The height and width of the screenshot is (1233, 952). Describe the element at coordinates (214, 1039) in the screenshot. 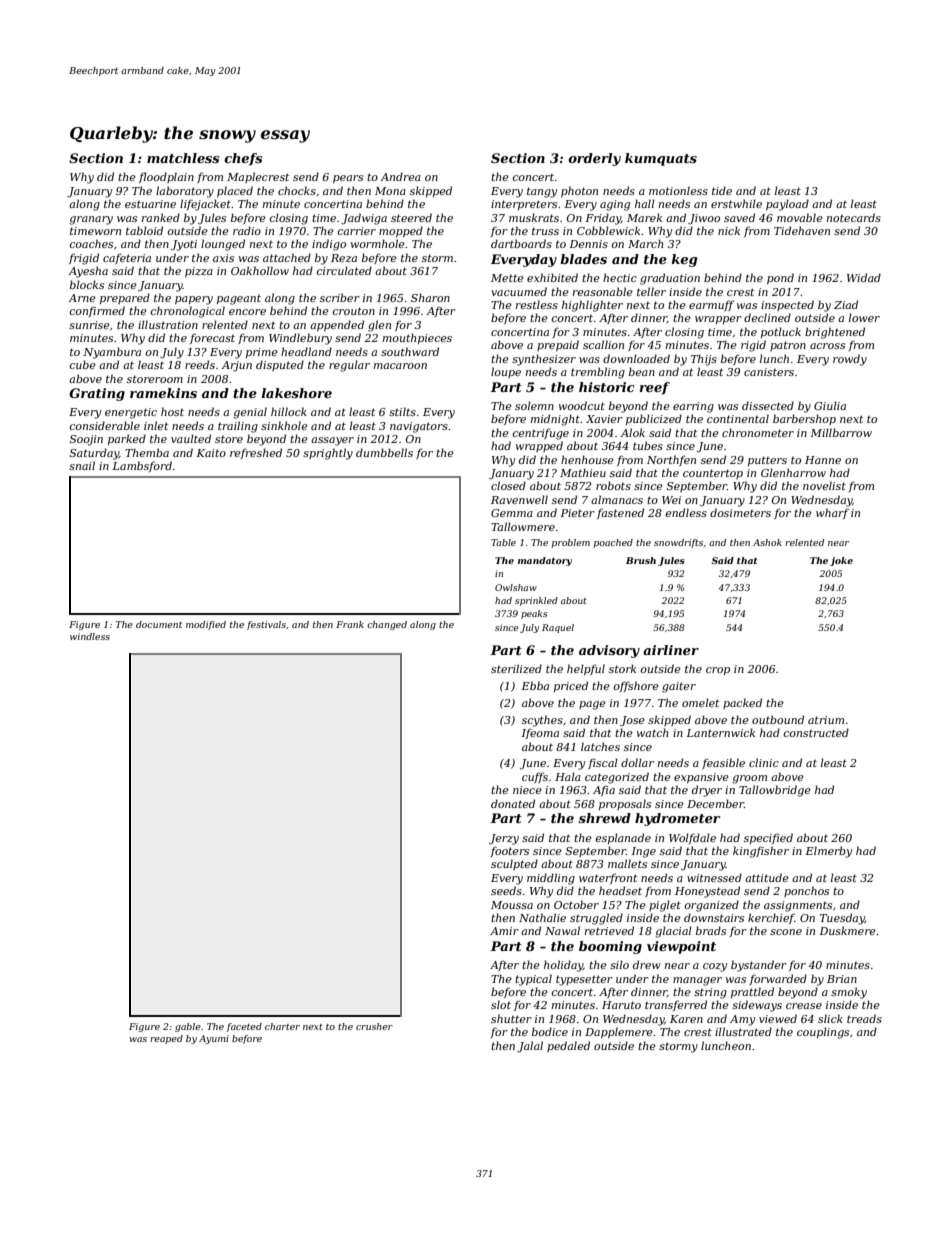

I see `Ayumi` at that location.
